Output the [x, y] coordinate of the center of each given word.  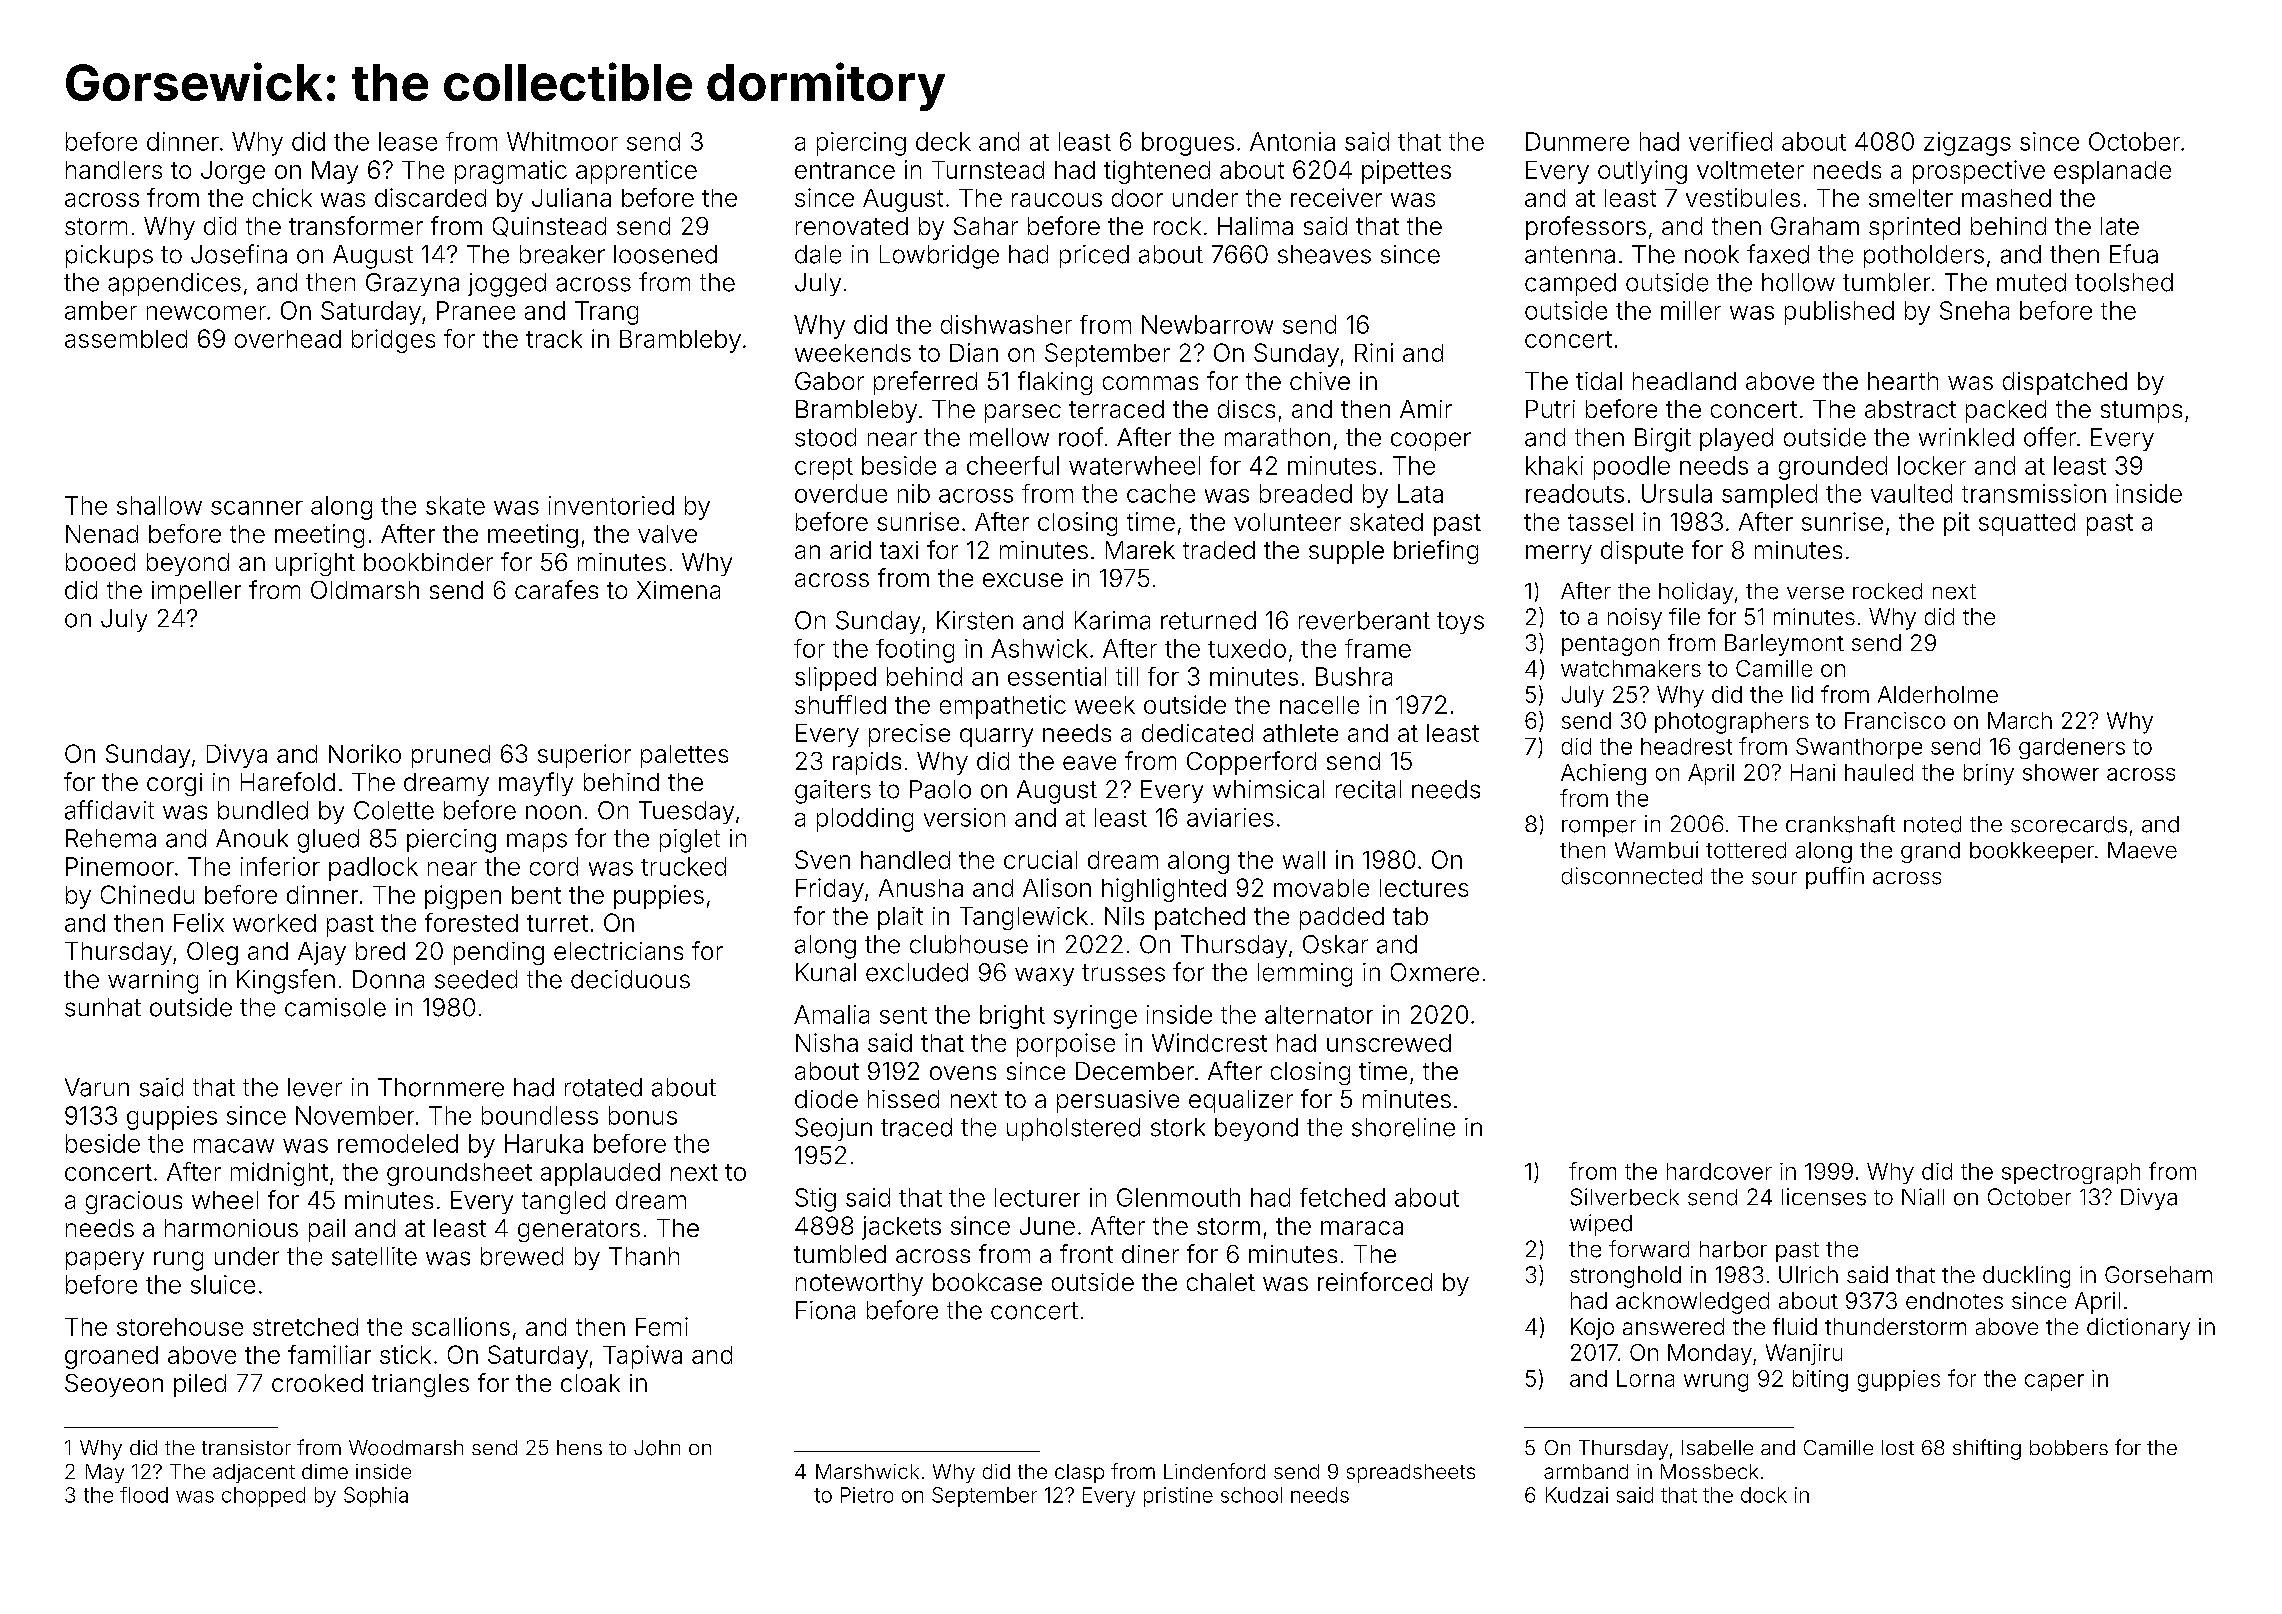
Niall [1923, 1197]
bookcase [987, 1282]
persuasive [1118, 1101]
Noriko [365, 753]
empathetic [1003, 707]
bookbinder [428, 562]
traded [1219, 550]
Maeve [2142, 850]
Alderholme [1938, 694]
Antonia [1292, 141]
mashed [2006, 198]
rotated [603, 1087]
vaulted [1911, 493]
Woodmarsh [406, 1448]
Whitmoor [562, 141]
